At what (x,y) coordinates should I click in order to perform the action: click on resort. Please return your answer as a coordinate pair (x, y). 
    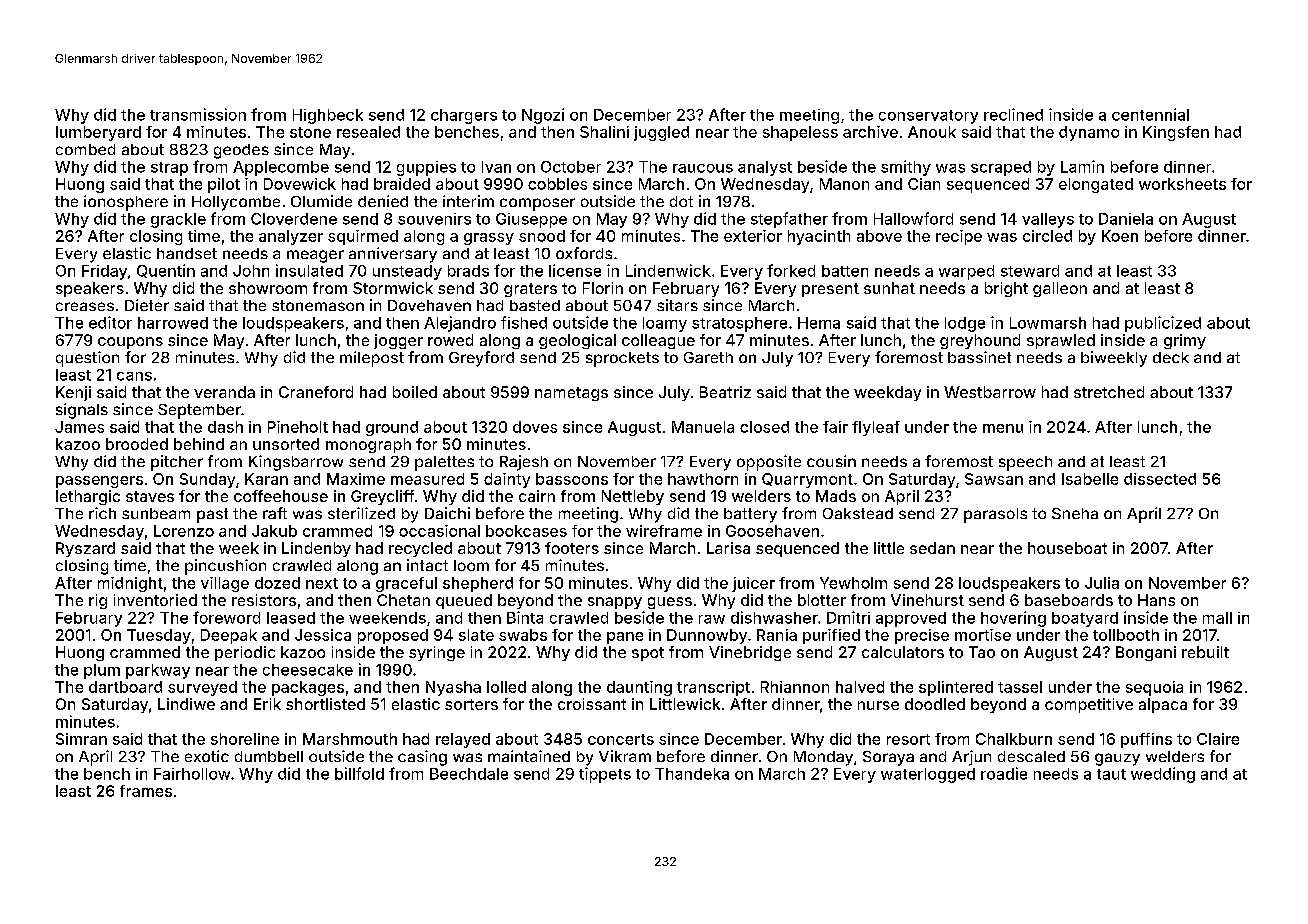
    Looking at the image, I should click on (908, 739).
